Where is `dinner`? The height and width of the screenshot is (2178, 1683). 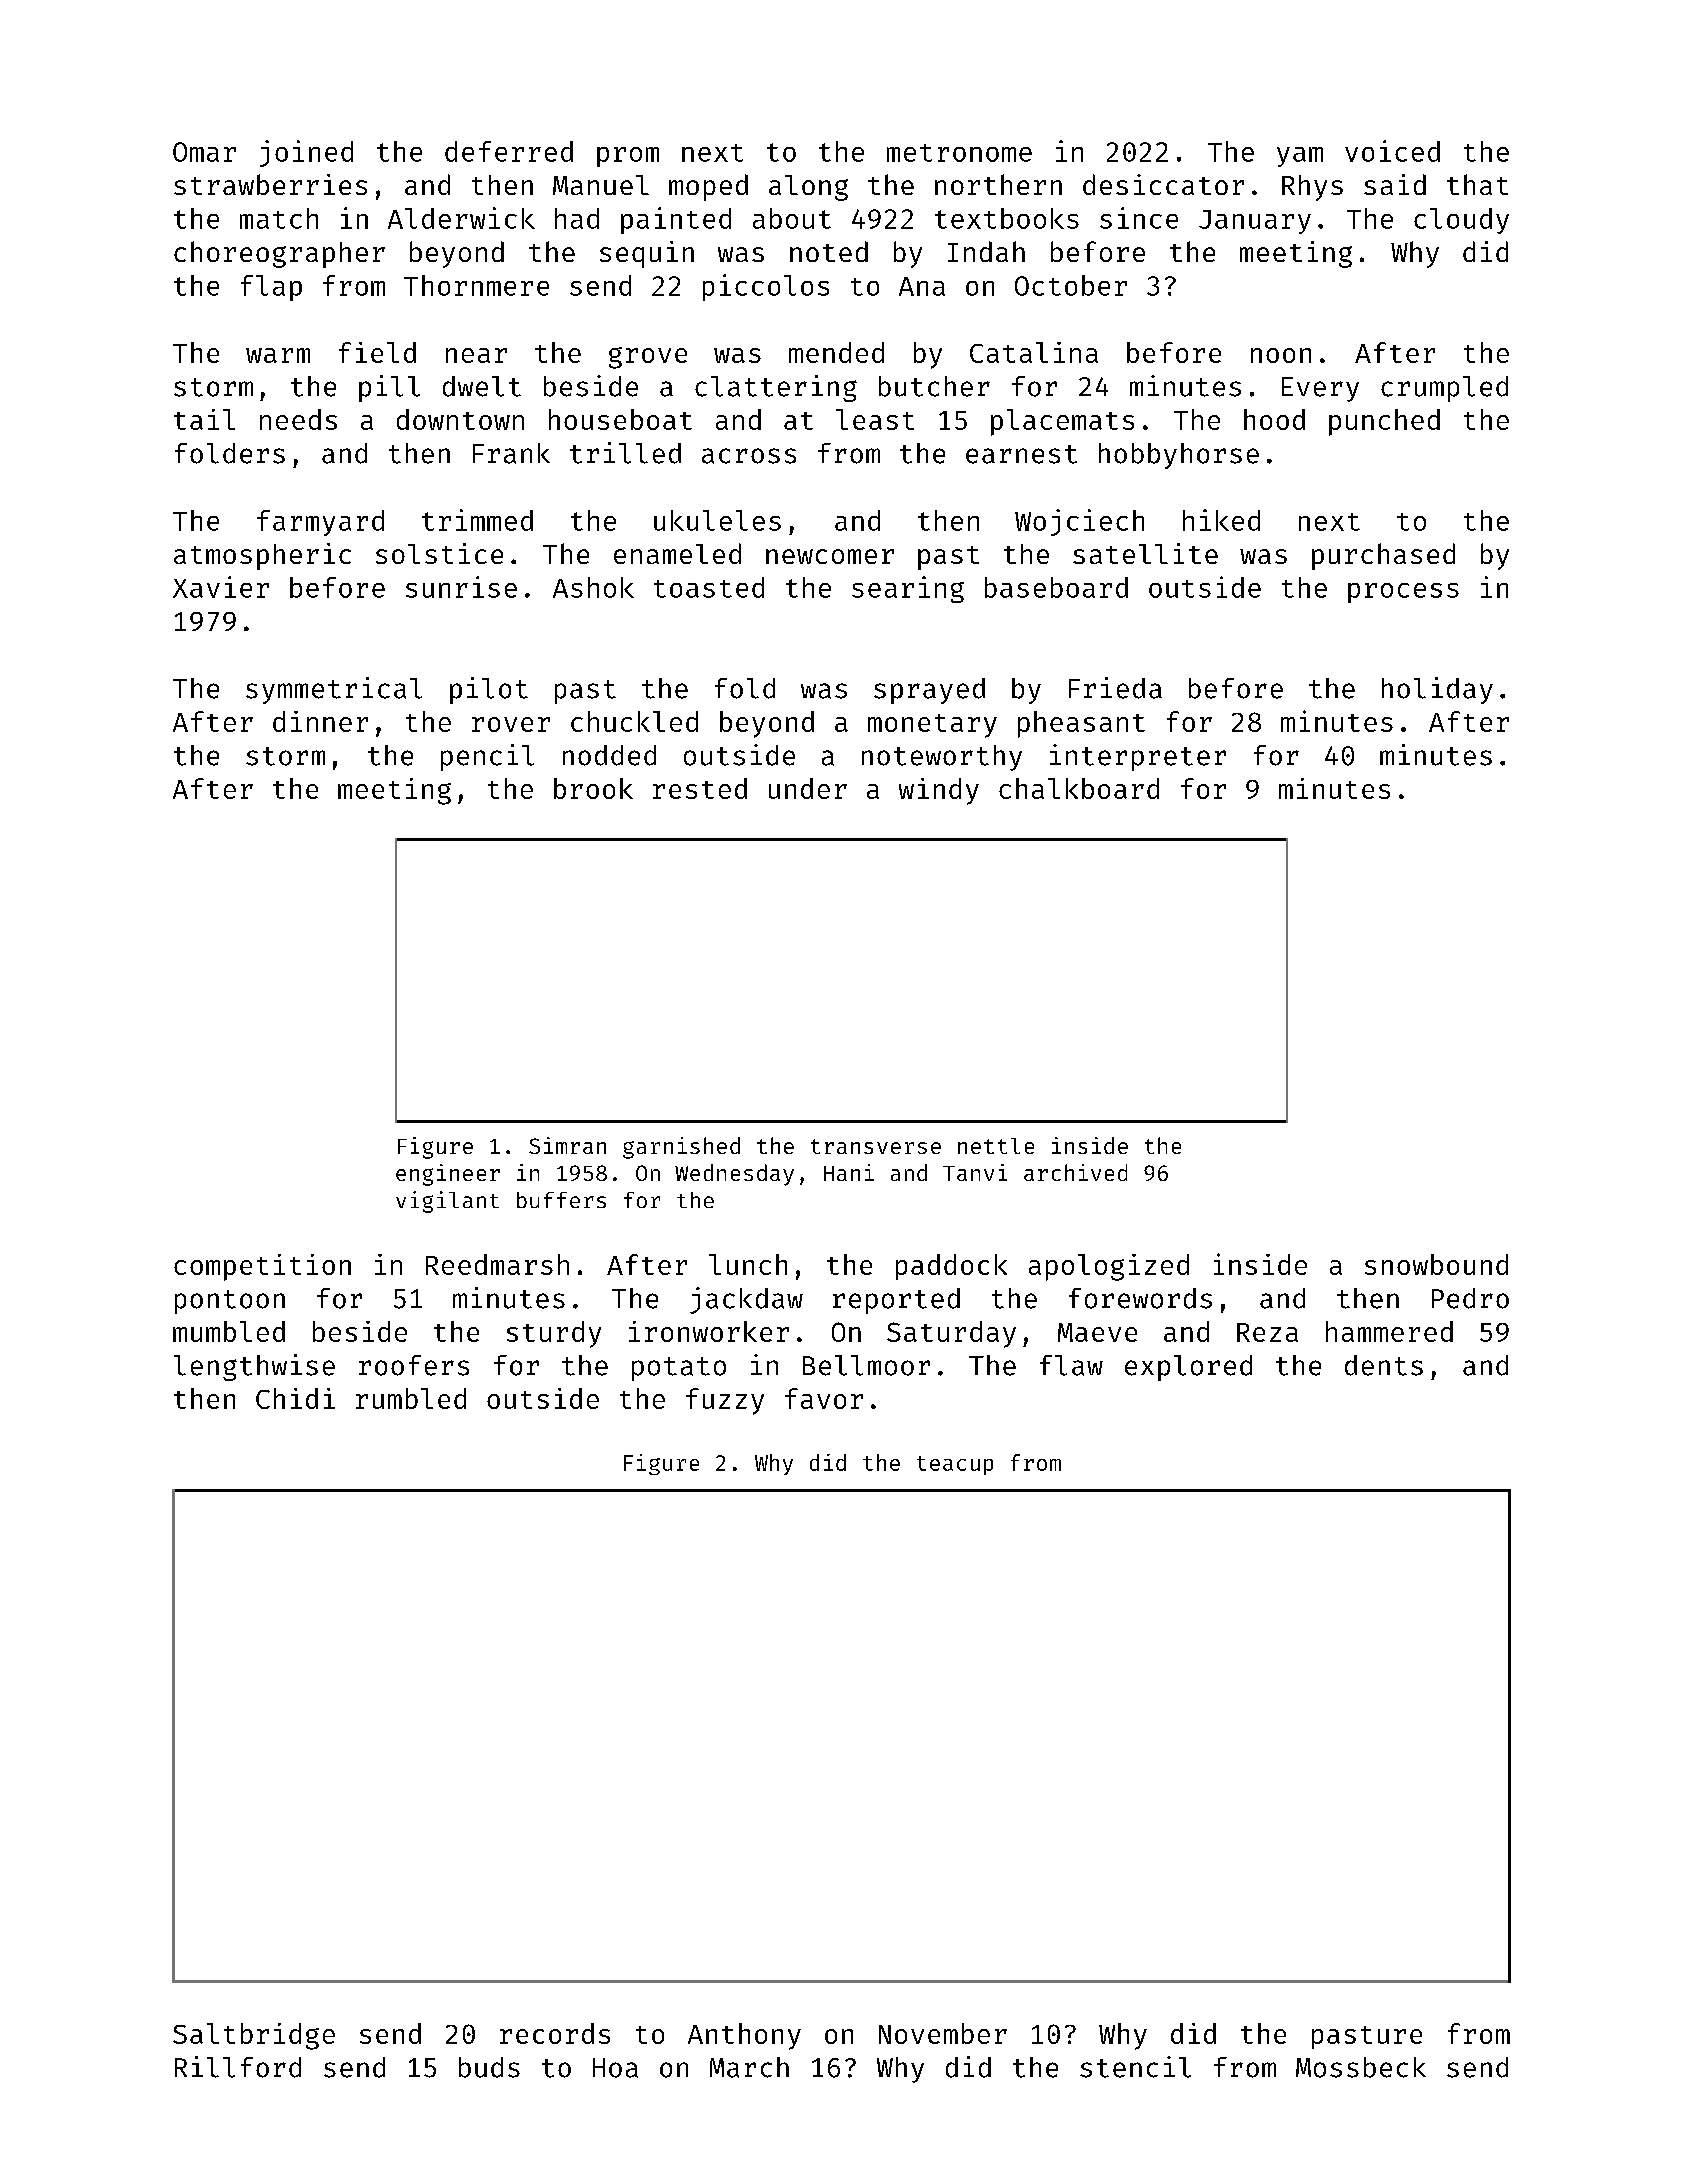
dinner is located at coordinates (320, 721).
